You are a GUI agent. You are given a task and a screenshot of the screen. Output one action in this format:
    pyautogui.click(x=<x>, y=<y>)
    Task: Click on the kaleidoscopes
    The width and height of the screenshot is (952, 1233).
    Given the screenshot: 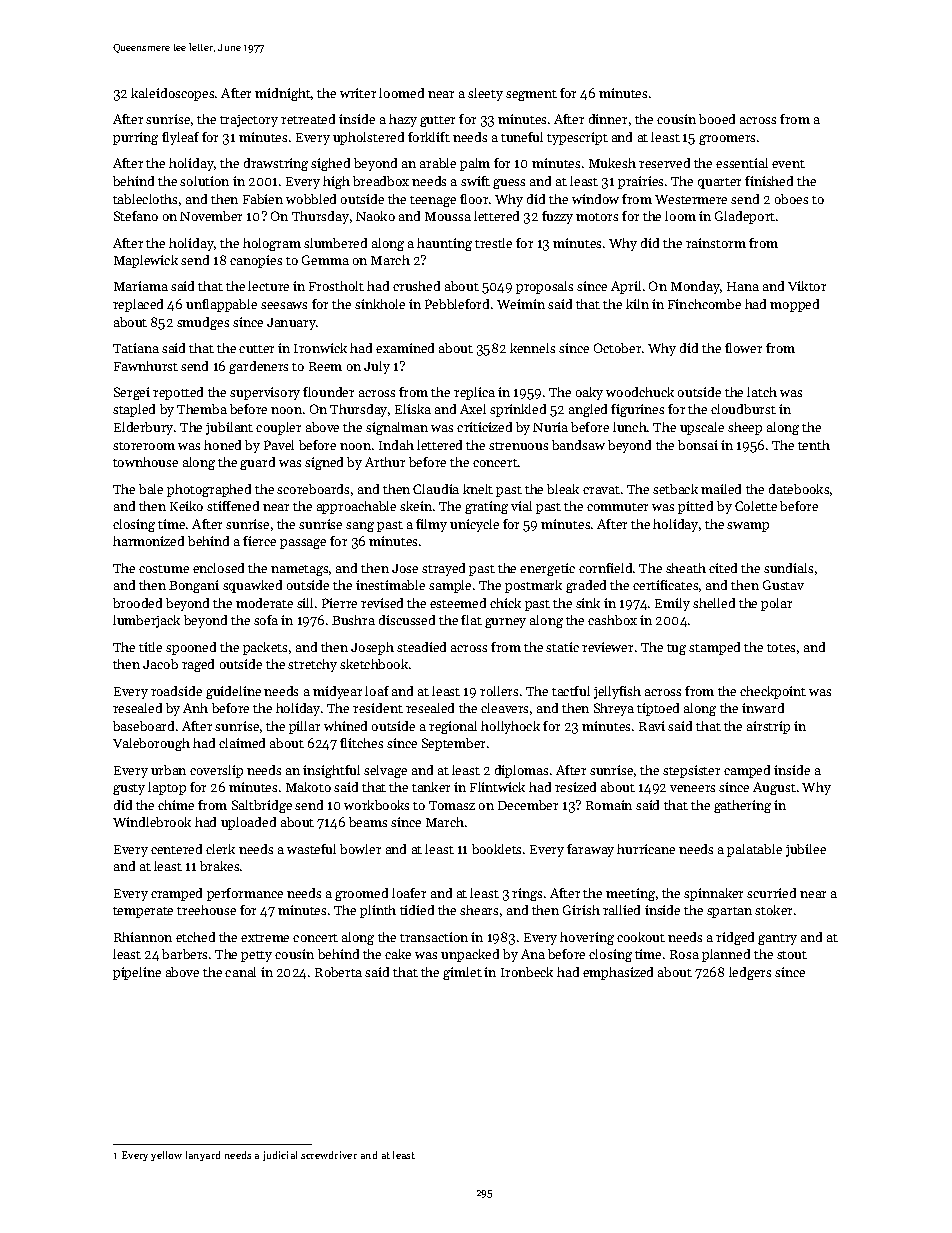 What is the action you would take?
    pyautogui.click(x=172, y=94)
